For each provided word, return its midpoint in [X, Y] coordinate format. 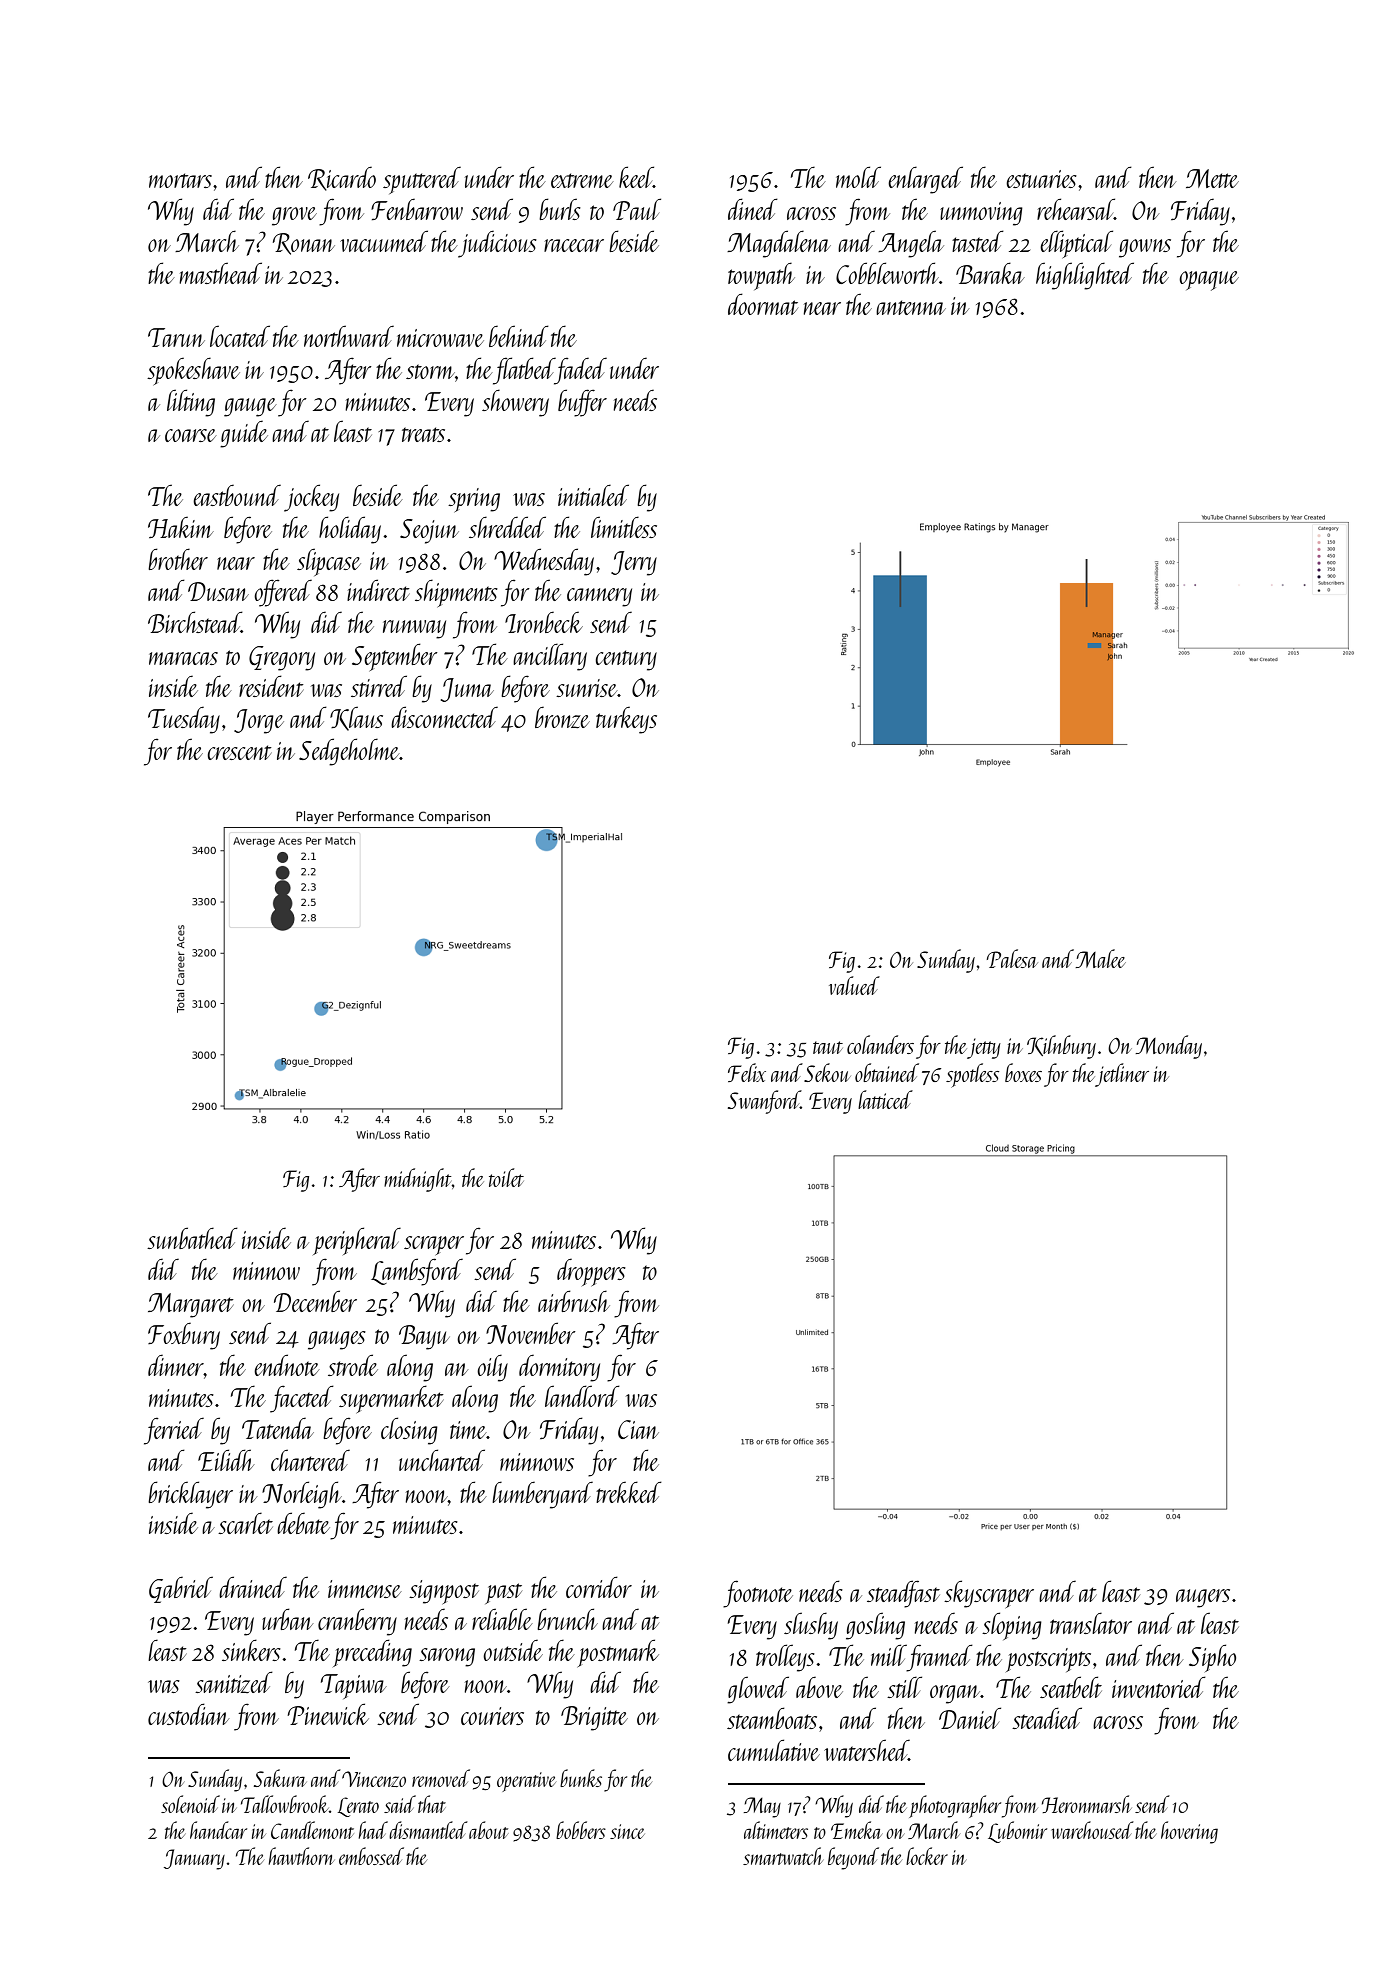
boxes [1023, 1072]
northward [349, 336]
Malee [1100, 958]
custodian [188, 1714]
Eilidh [226, 1460]
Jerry [634, 563]
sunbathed [192, 1238]
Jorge [259, 721]
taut [828, 1047]
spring [474, 500]
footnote [758, 1594]
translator [1091, 1623]
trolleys [785, 1658]
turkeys [626, 720]
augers [1203, 1598]
